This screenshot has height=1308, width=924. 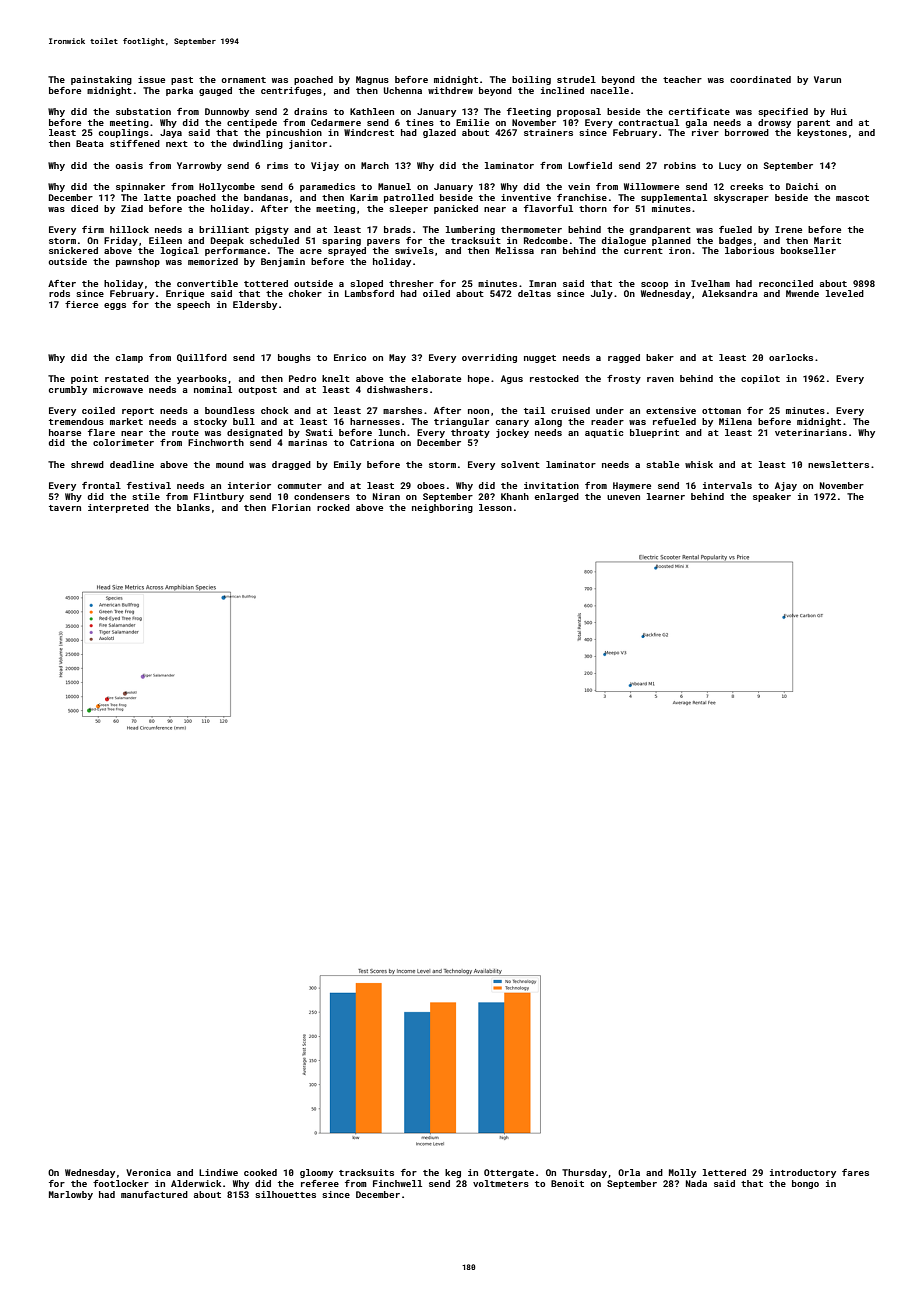 What do you see at coordinates (127, 378) in the screenshot?
I see `restated` at bounding box center [127, 378].
